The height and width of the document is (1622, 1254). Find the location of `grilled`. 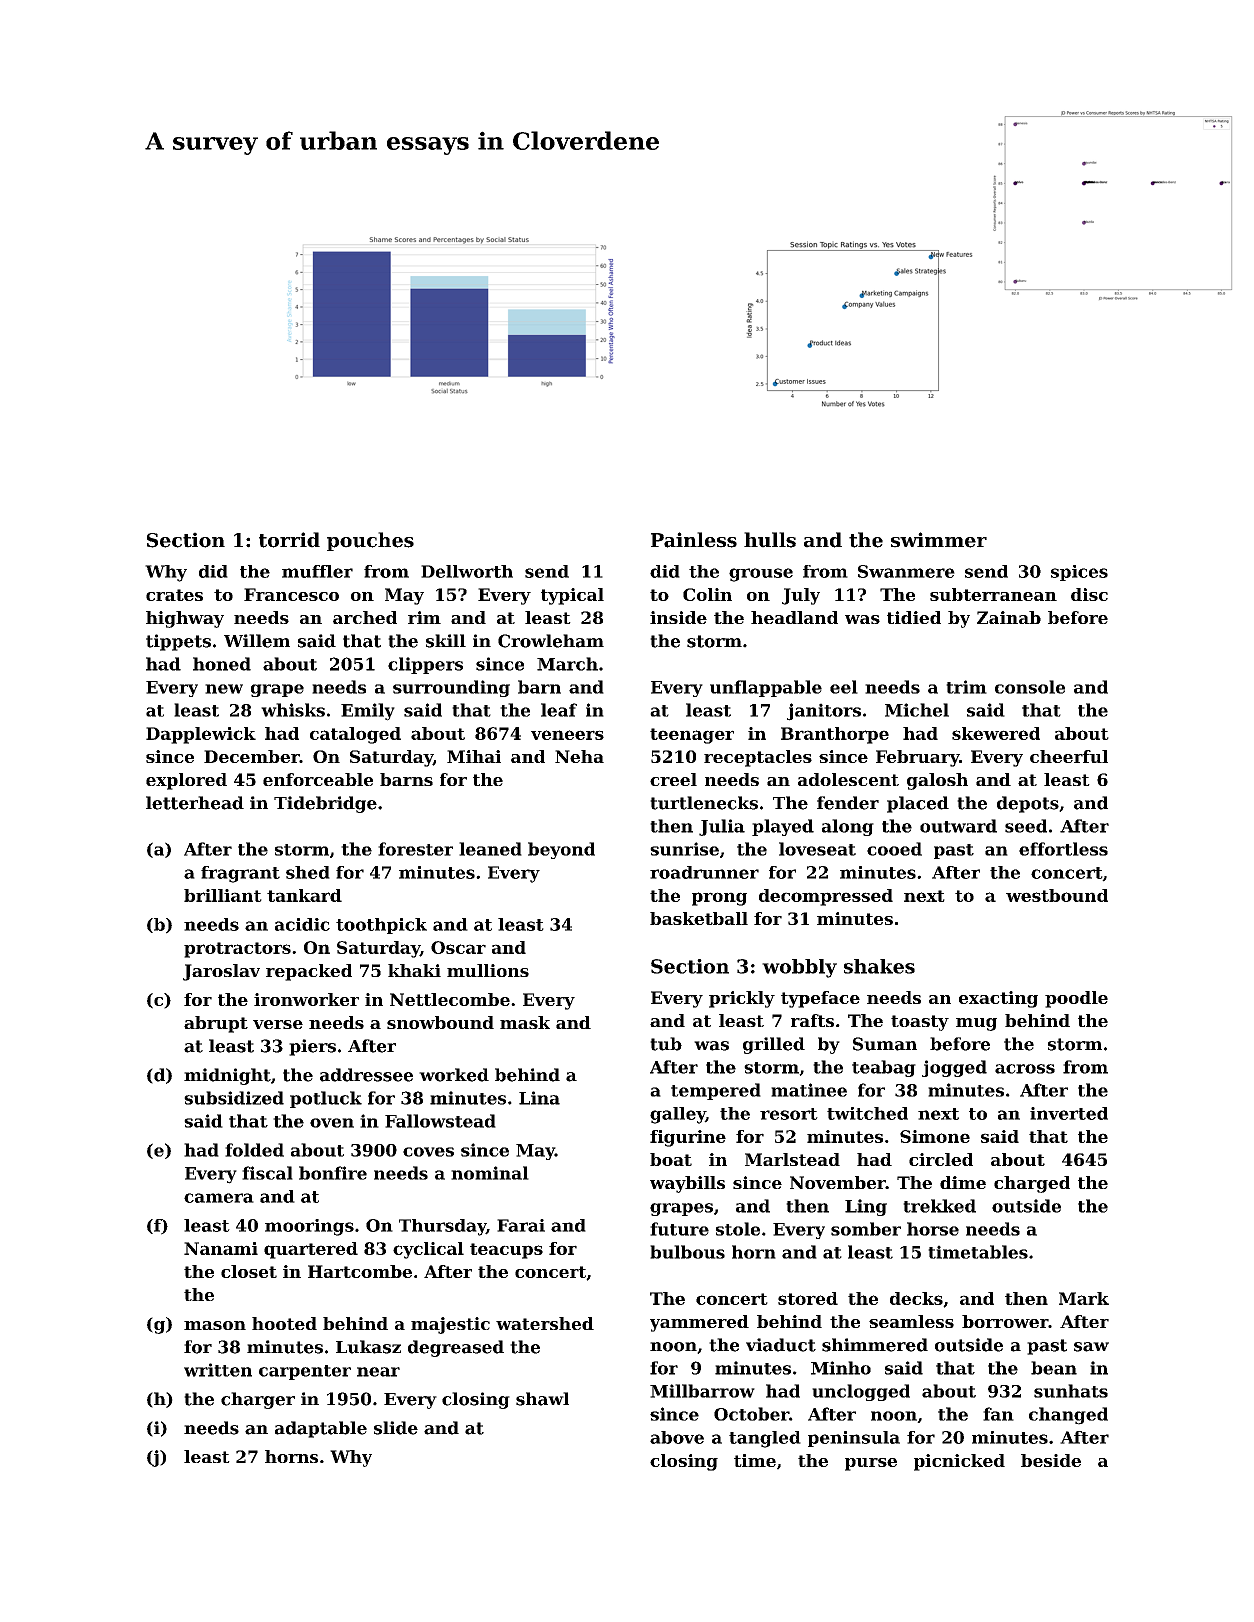

grilled is located at coordinates (774, 1045).
